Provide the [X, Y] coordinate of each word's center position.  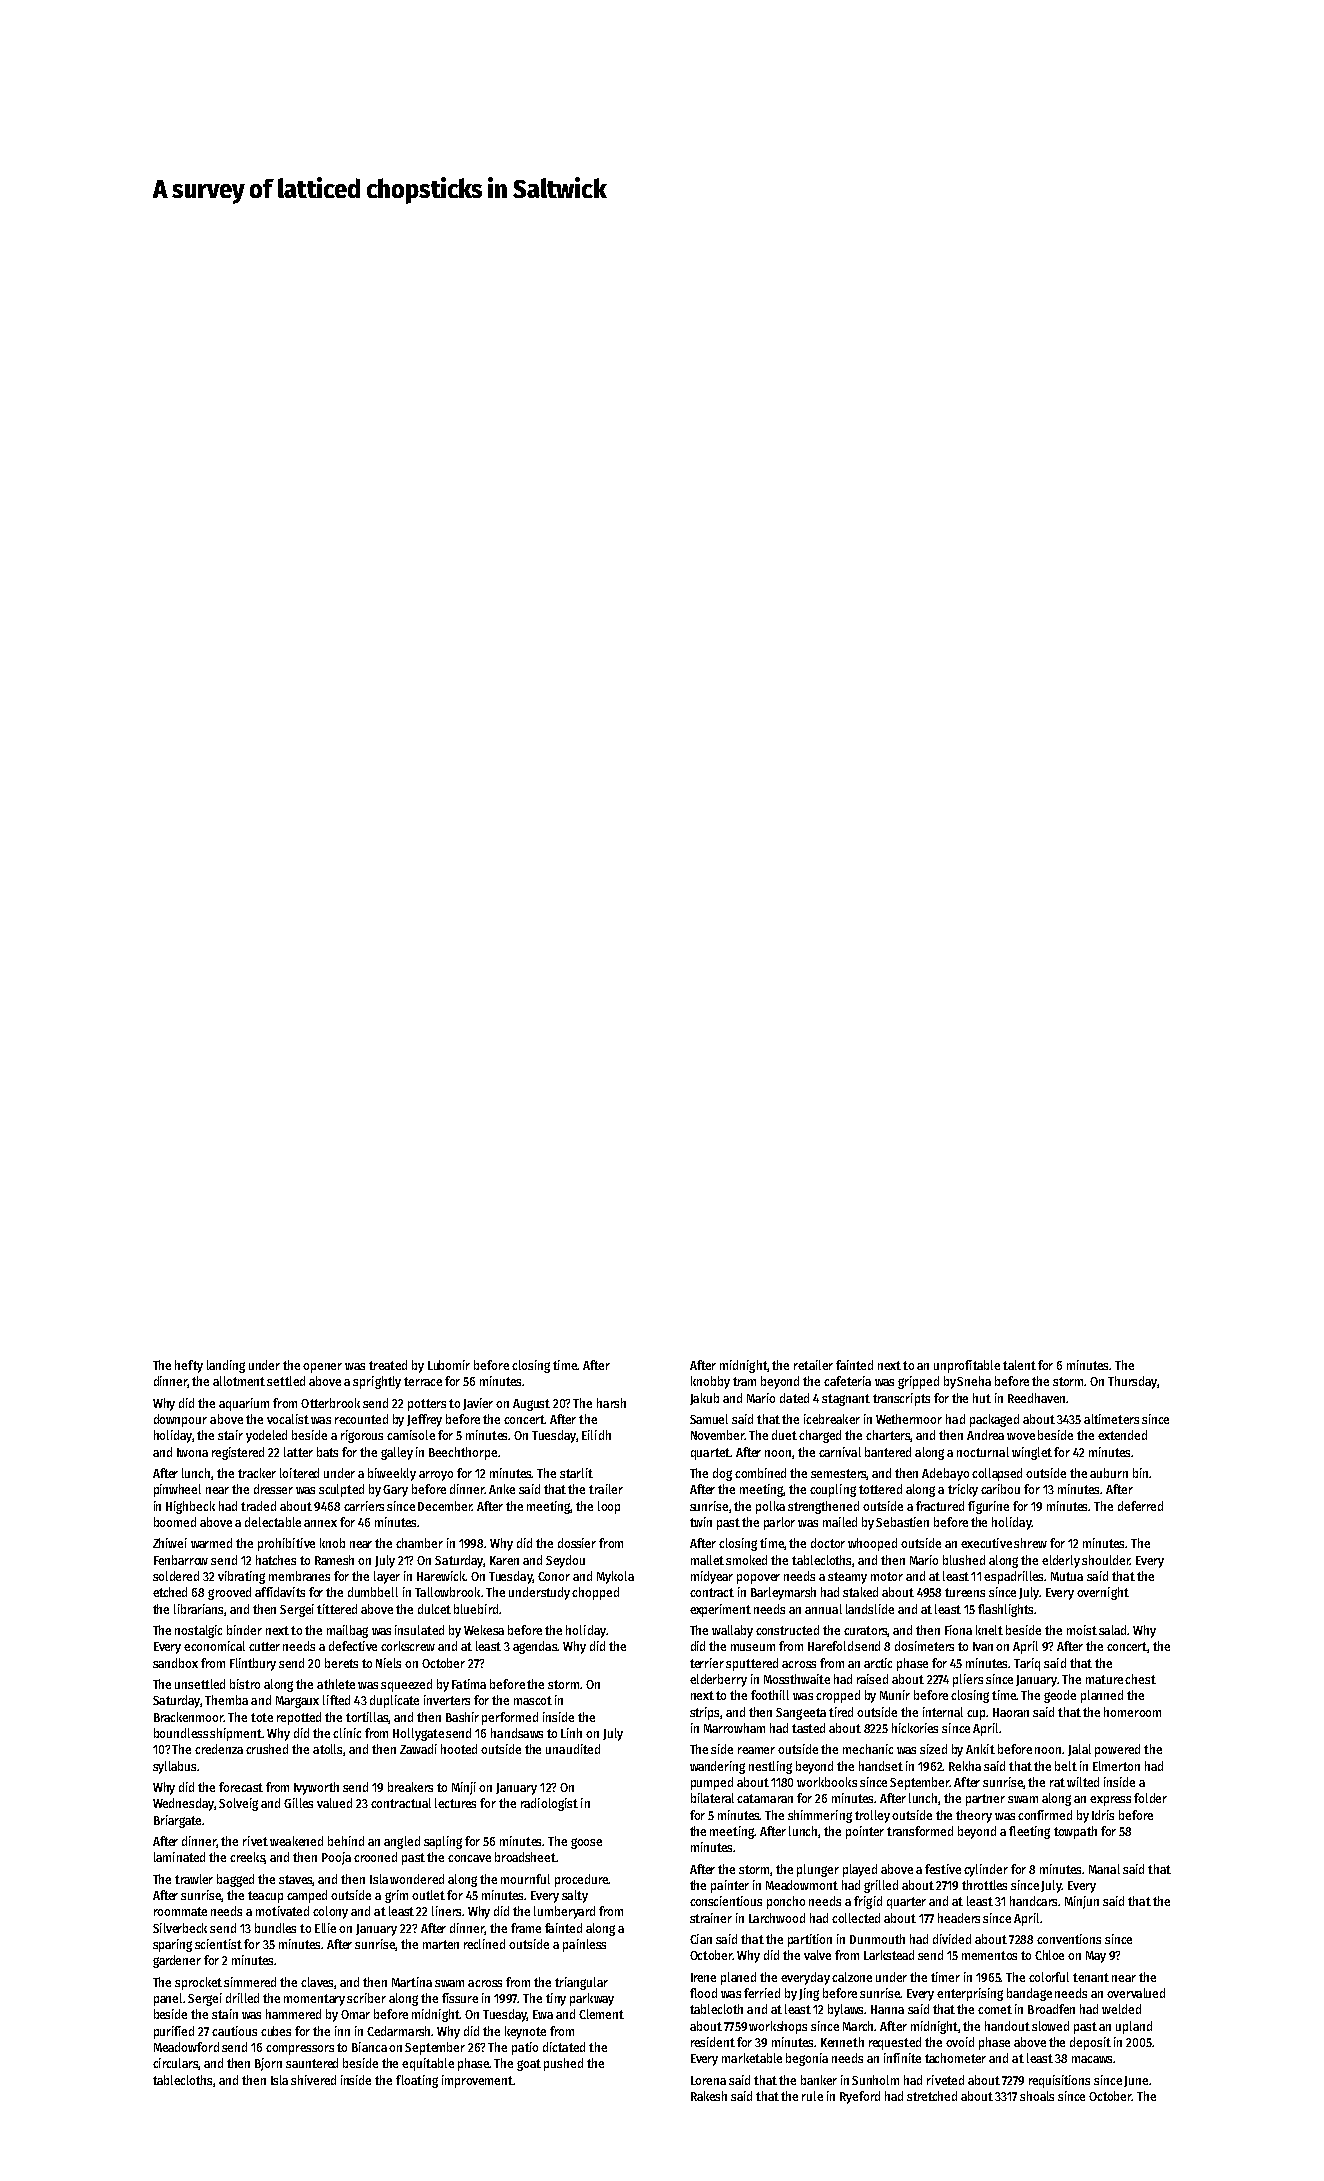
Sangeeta [801, 1714]
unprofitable [967, 1366]
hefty [189, 1366]
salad [1112, 1630]
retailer [813, 1365]
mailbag [347, 1631]
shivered [313, 2080]
